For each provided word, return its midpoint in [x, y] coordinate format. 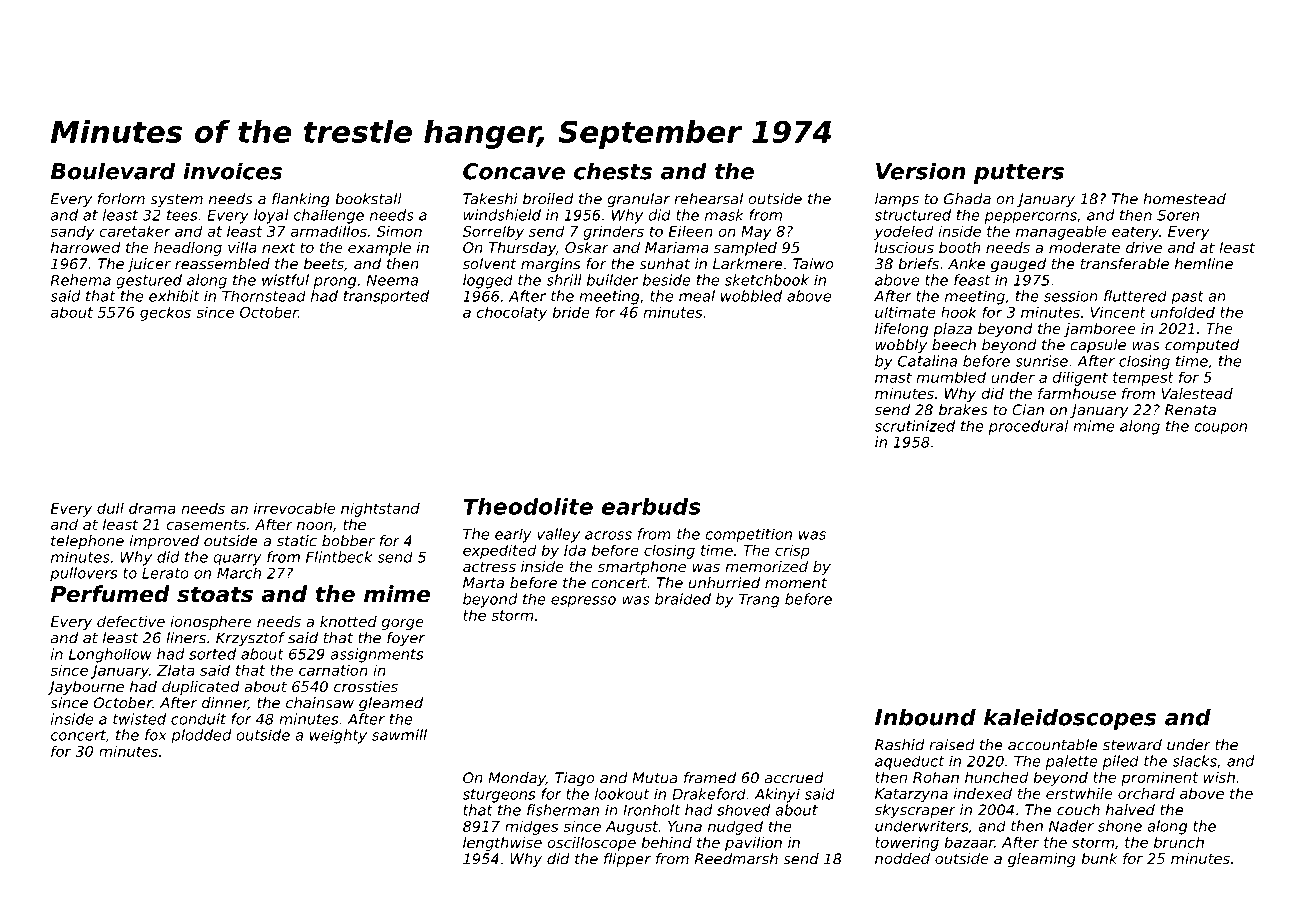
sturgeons [499, 796]
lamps [897, 200]
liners [186, 638]
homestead [1184, 199]
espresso [583, 602]
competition [748, 535]
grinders [613, 232]
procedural [1028, 427]
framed [710, 778]
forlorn [121, 199]
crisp [792, 551]
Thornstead [264, 296]
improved [164, 542]
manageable [1061, 232]
